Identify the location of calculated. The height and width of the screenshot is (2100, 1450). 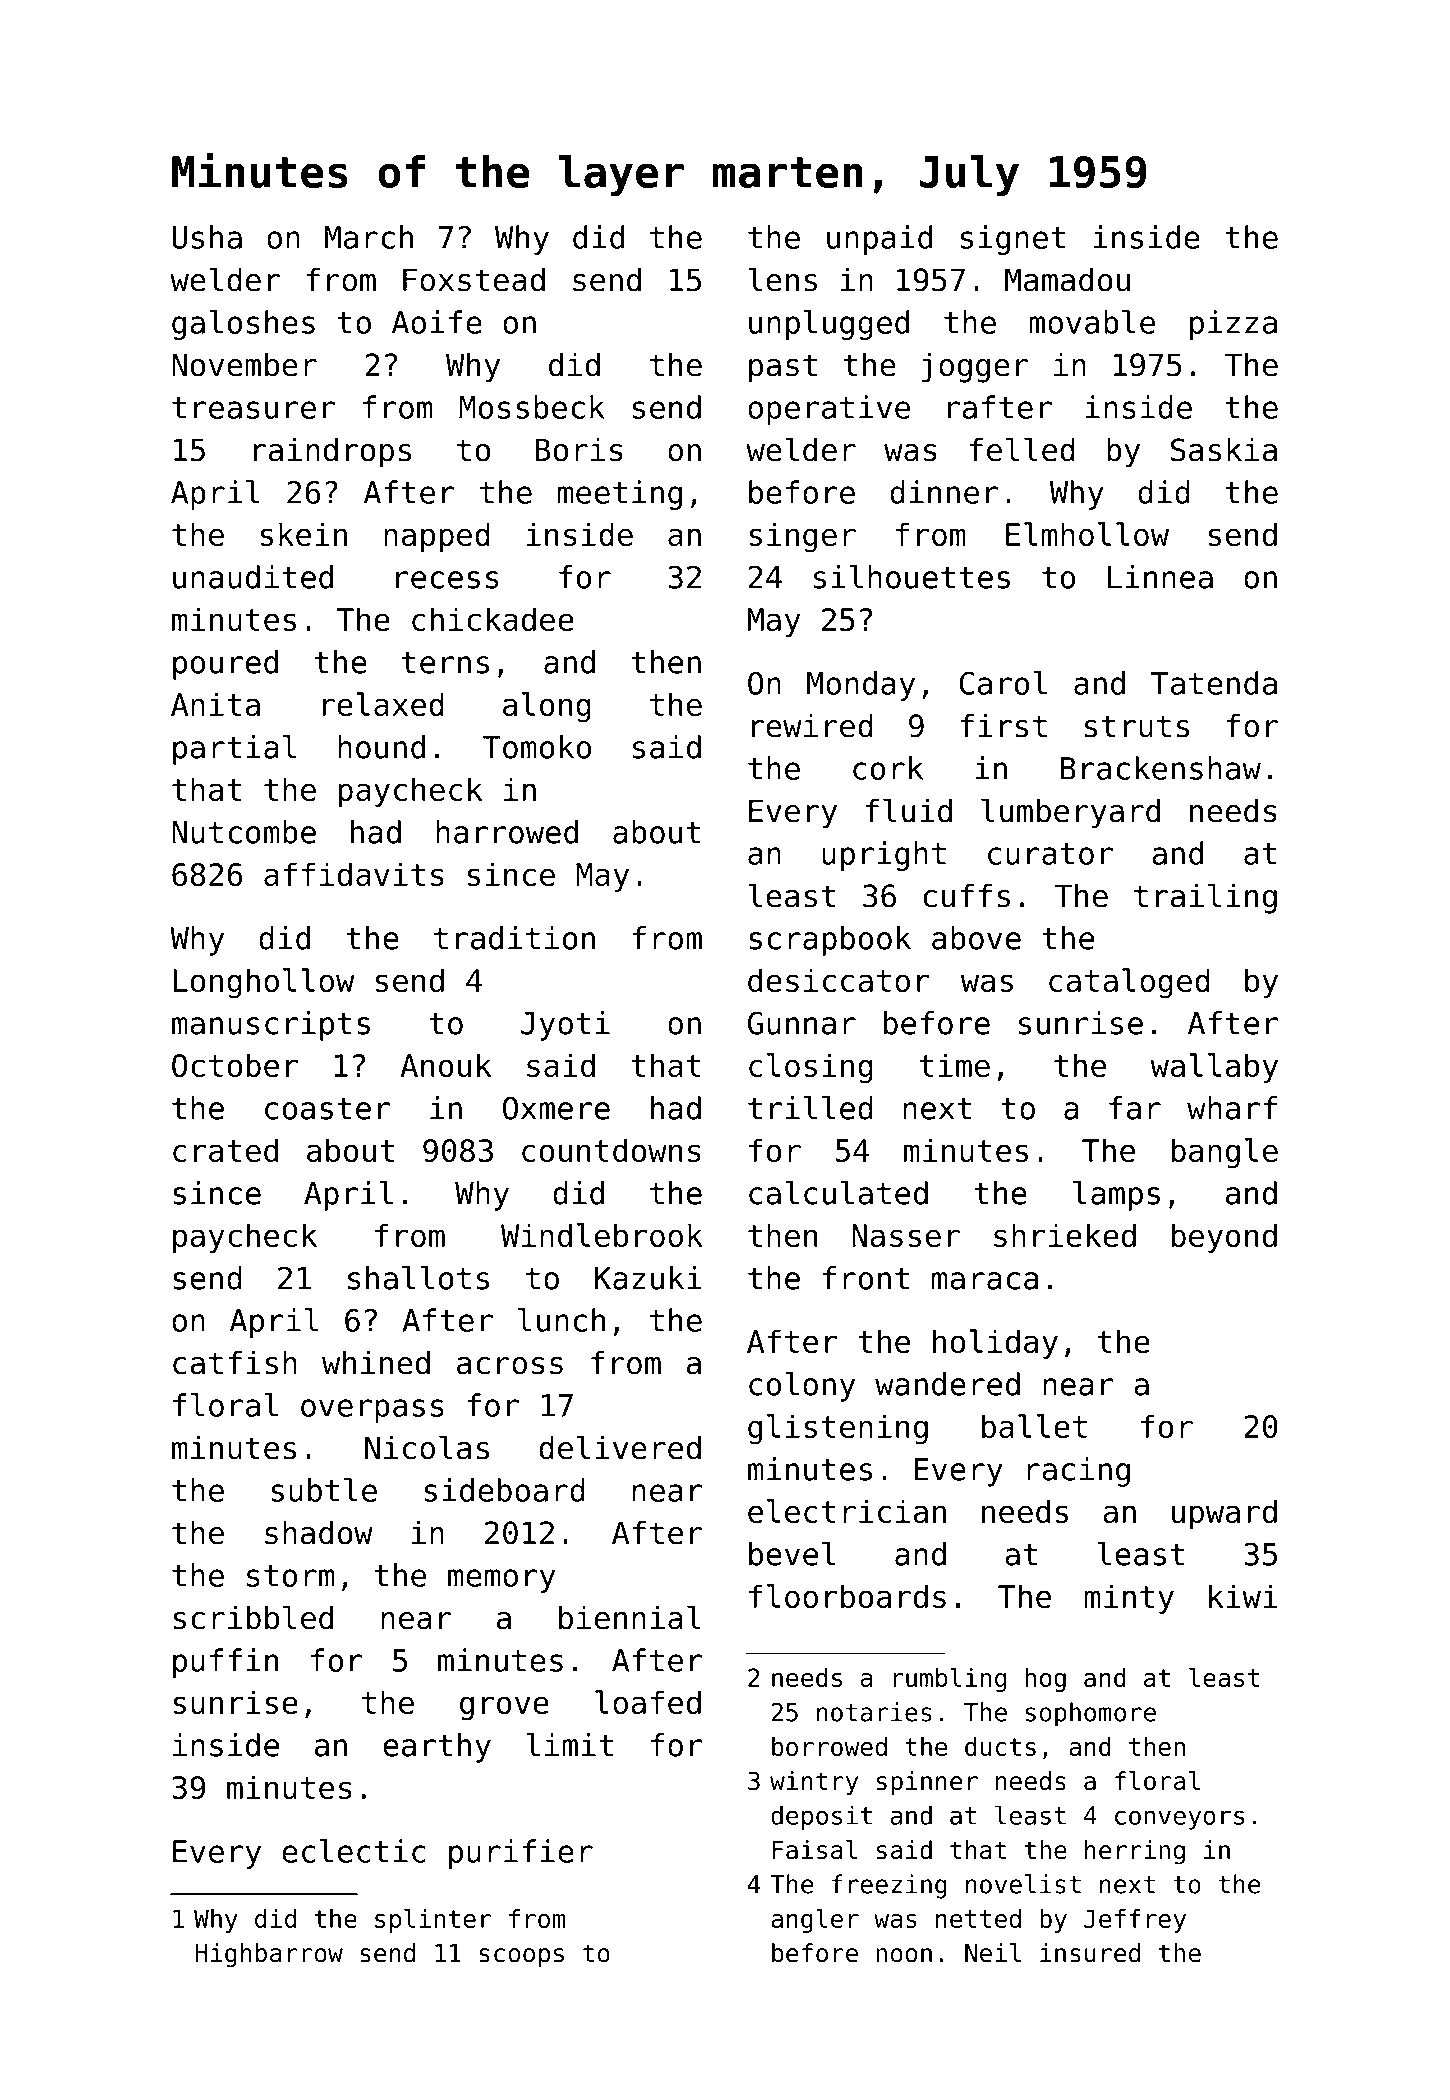
(838, 1193).
